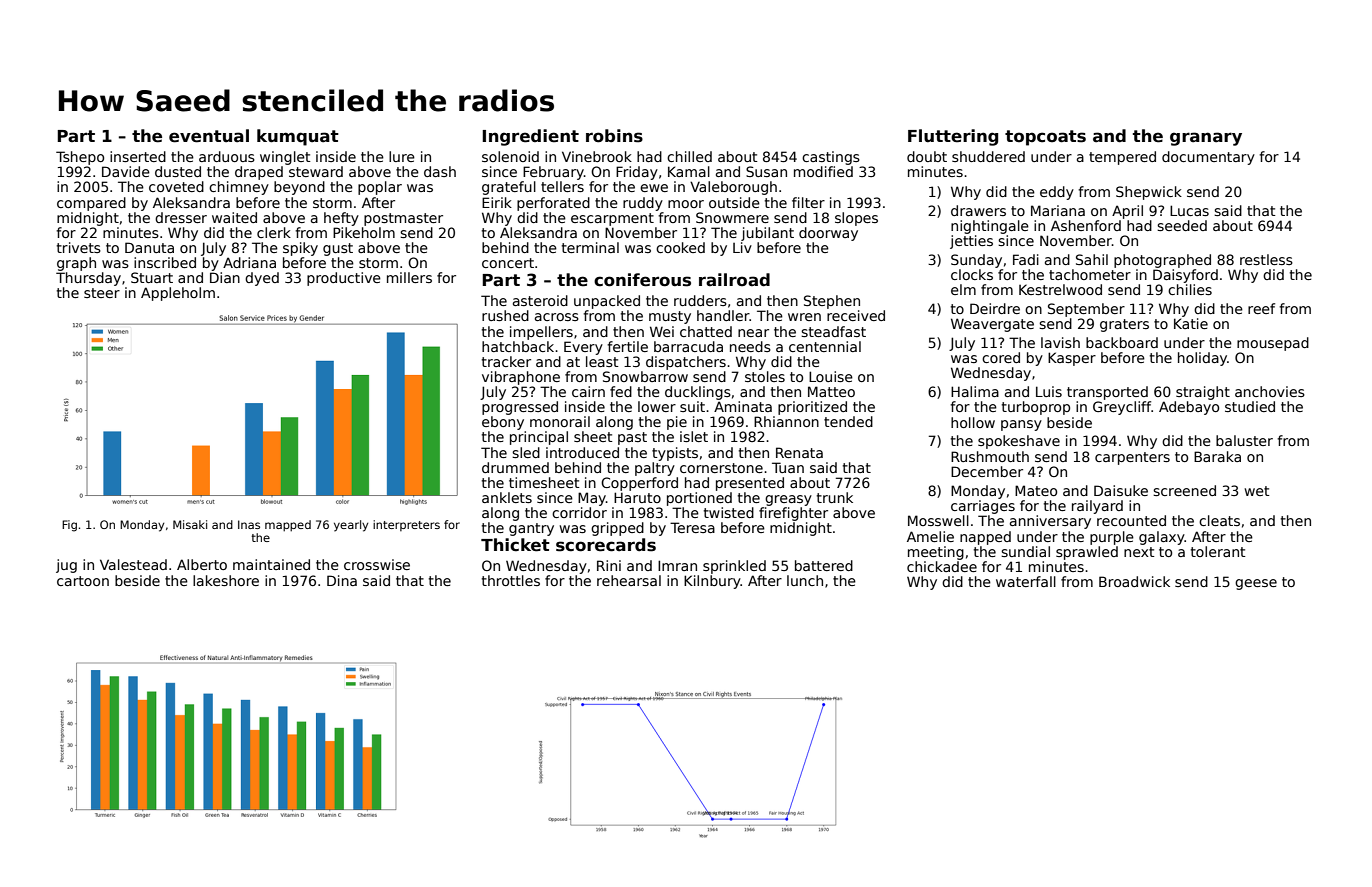  I want to click on Dina, so click(342, 580).
